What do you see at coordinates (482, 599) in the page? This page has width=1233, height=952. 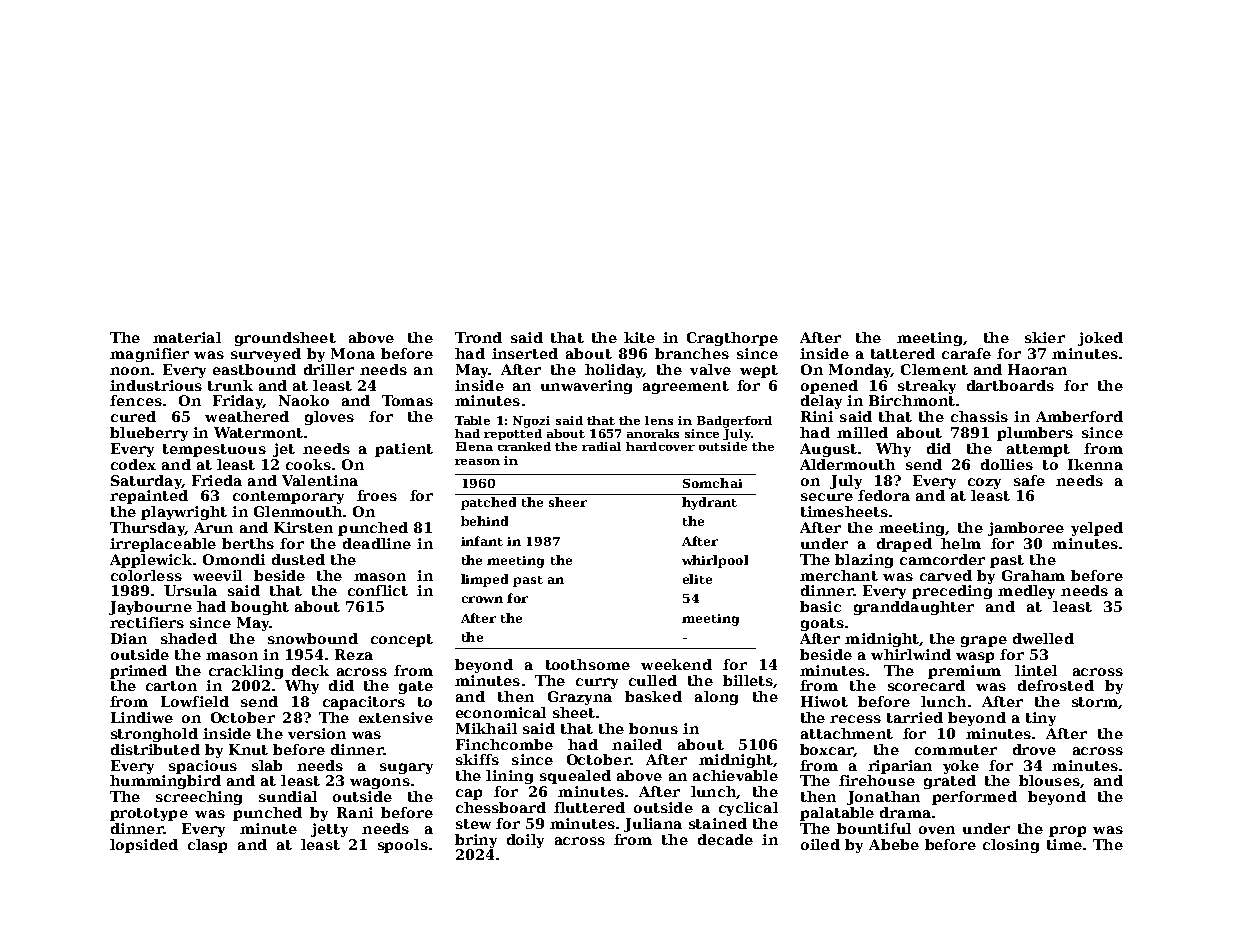 I see `crown` at bounding box center [482, 599].
